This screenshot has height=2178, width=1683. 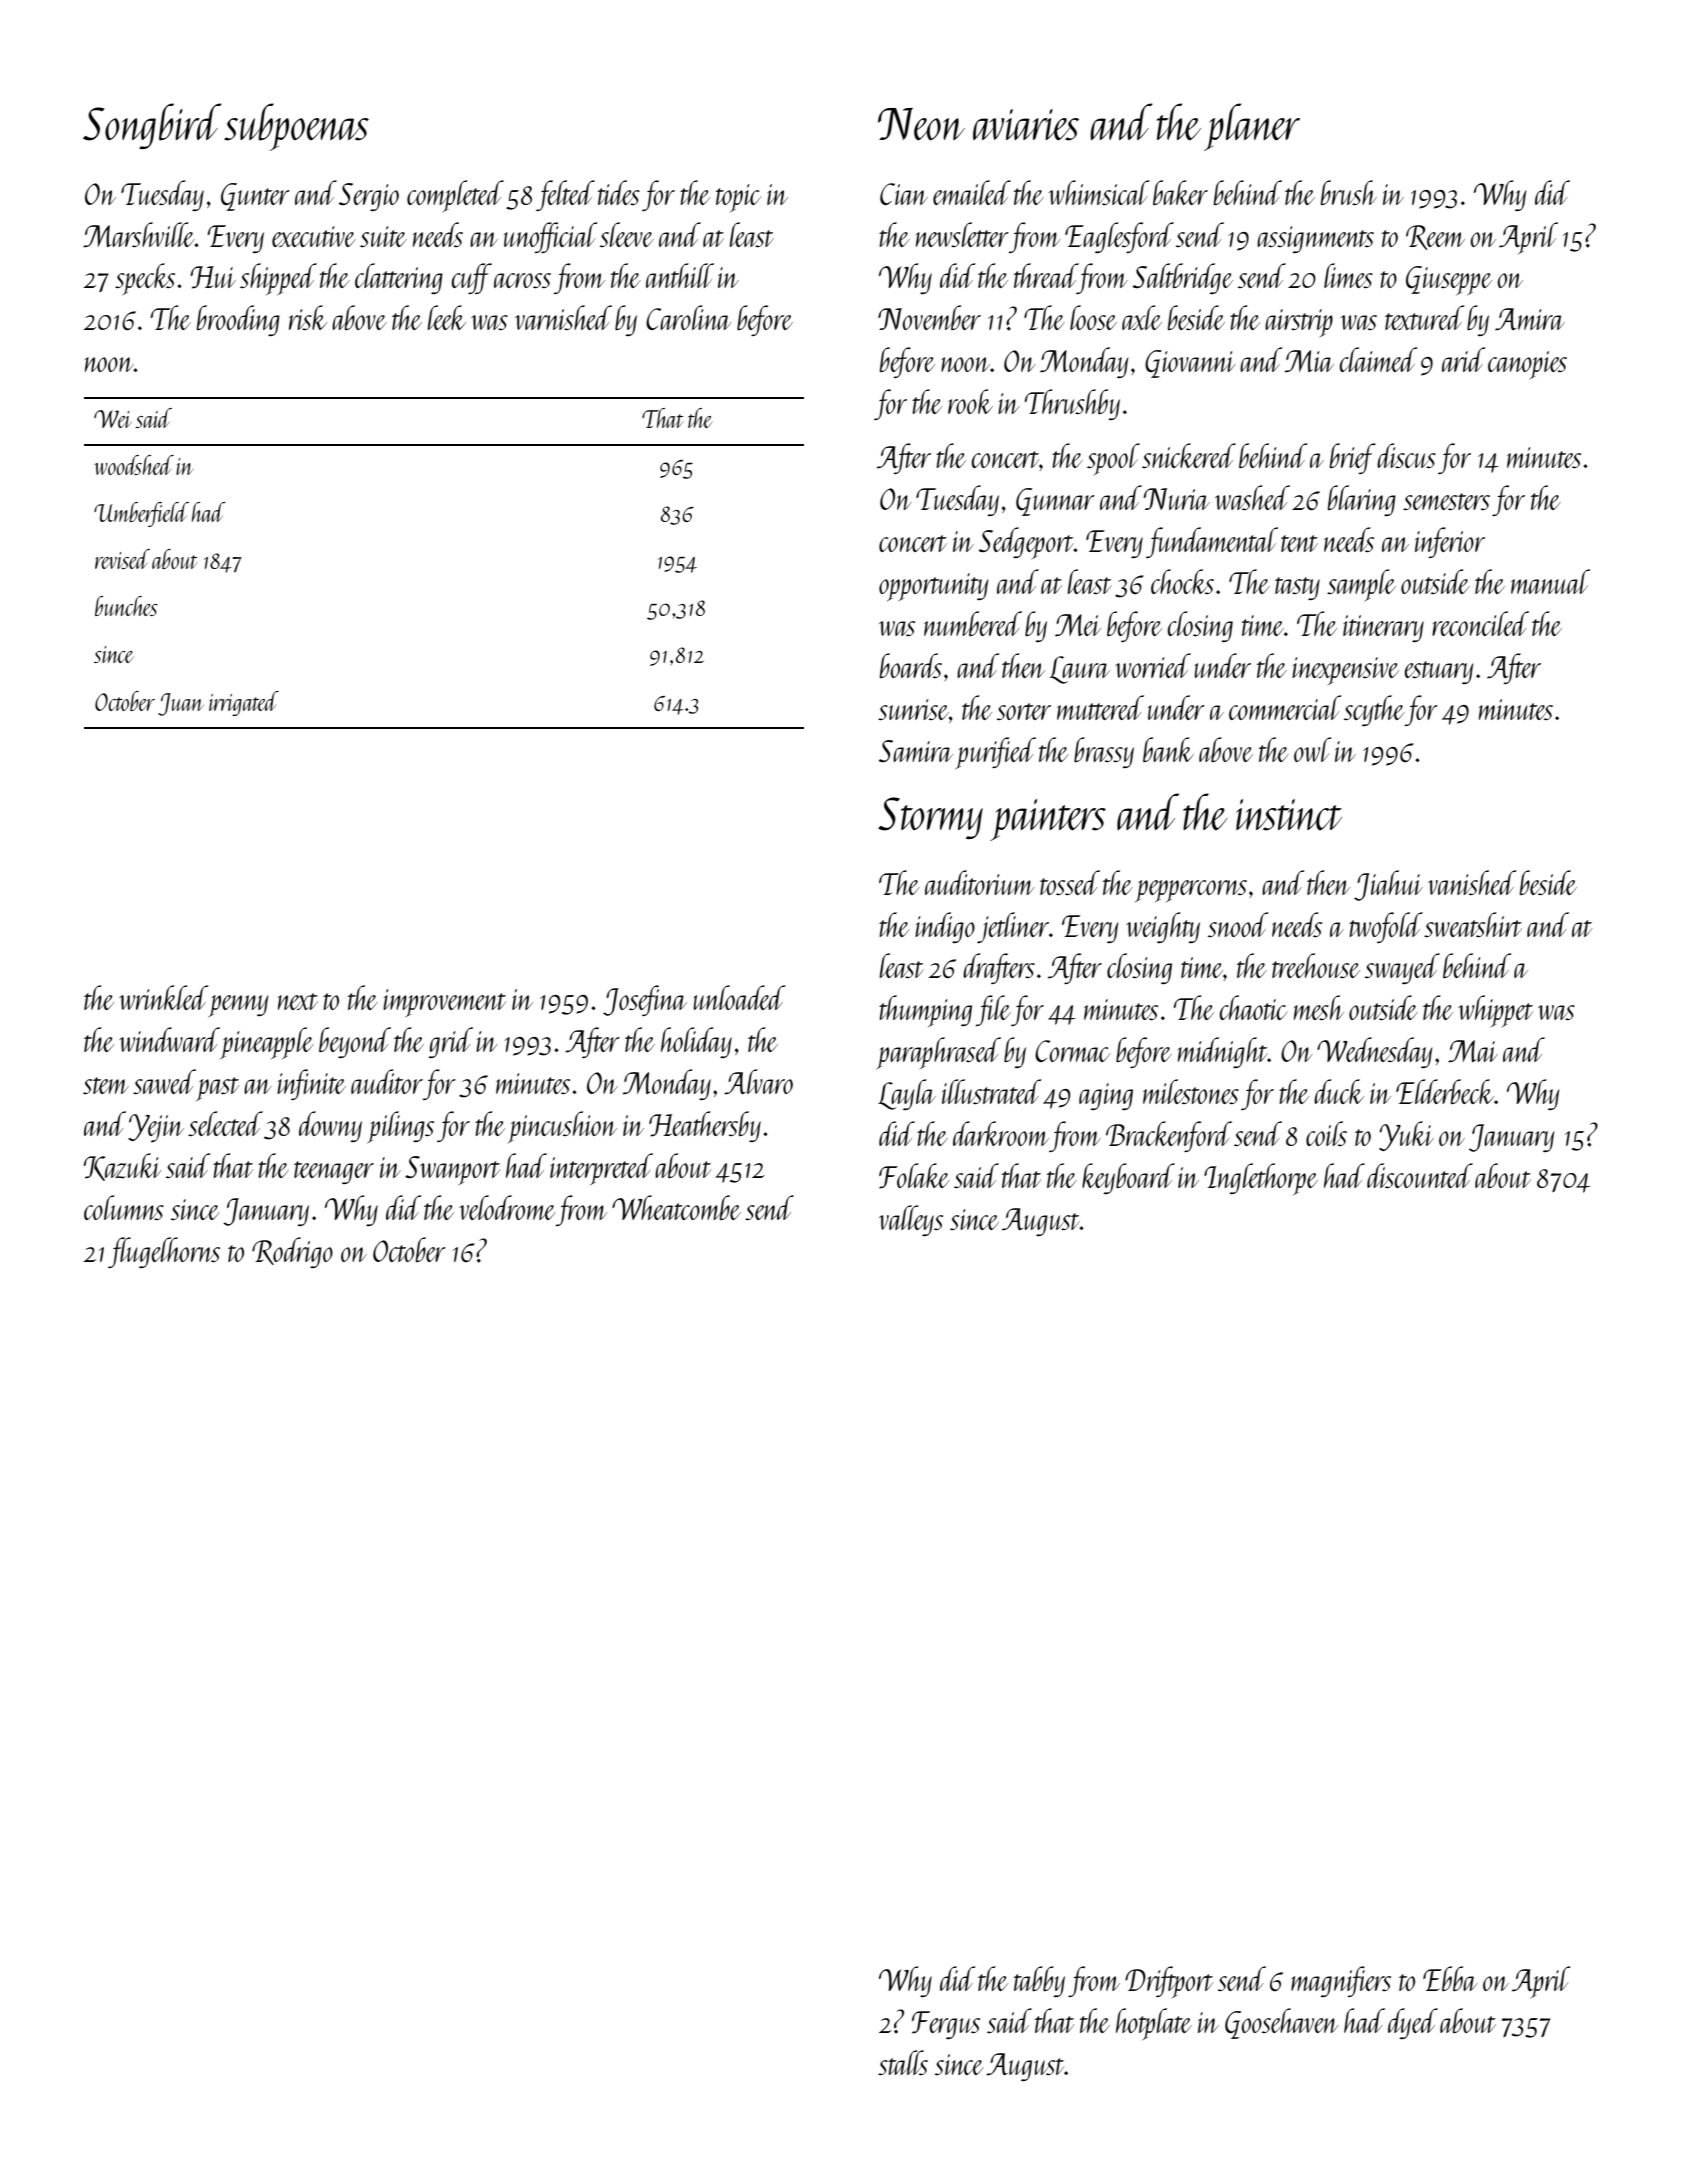 What do you see at coordinates (911, 1220) in the screenshot?
I see `valleys` at bounding box center [911, 1220].
